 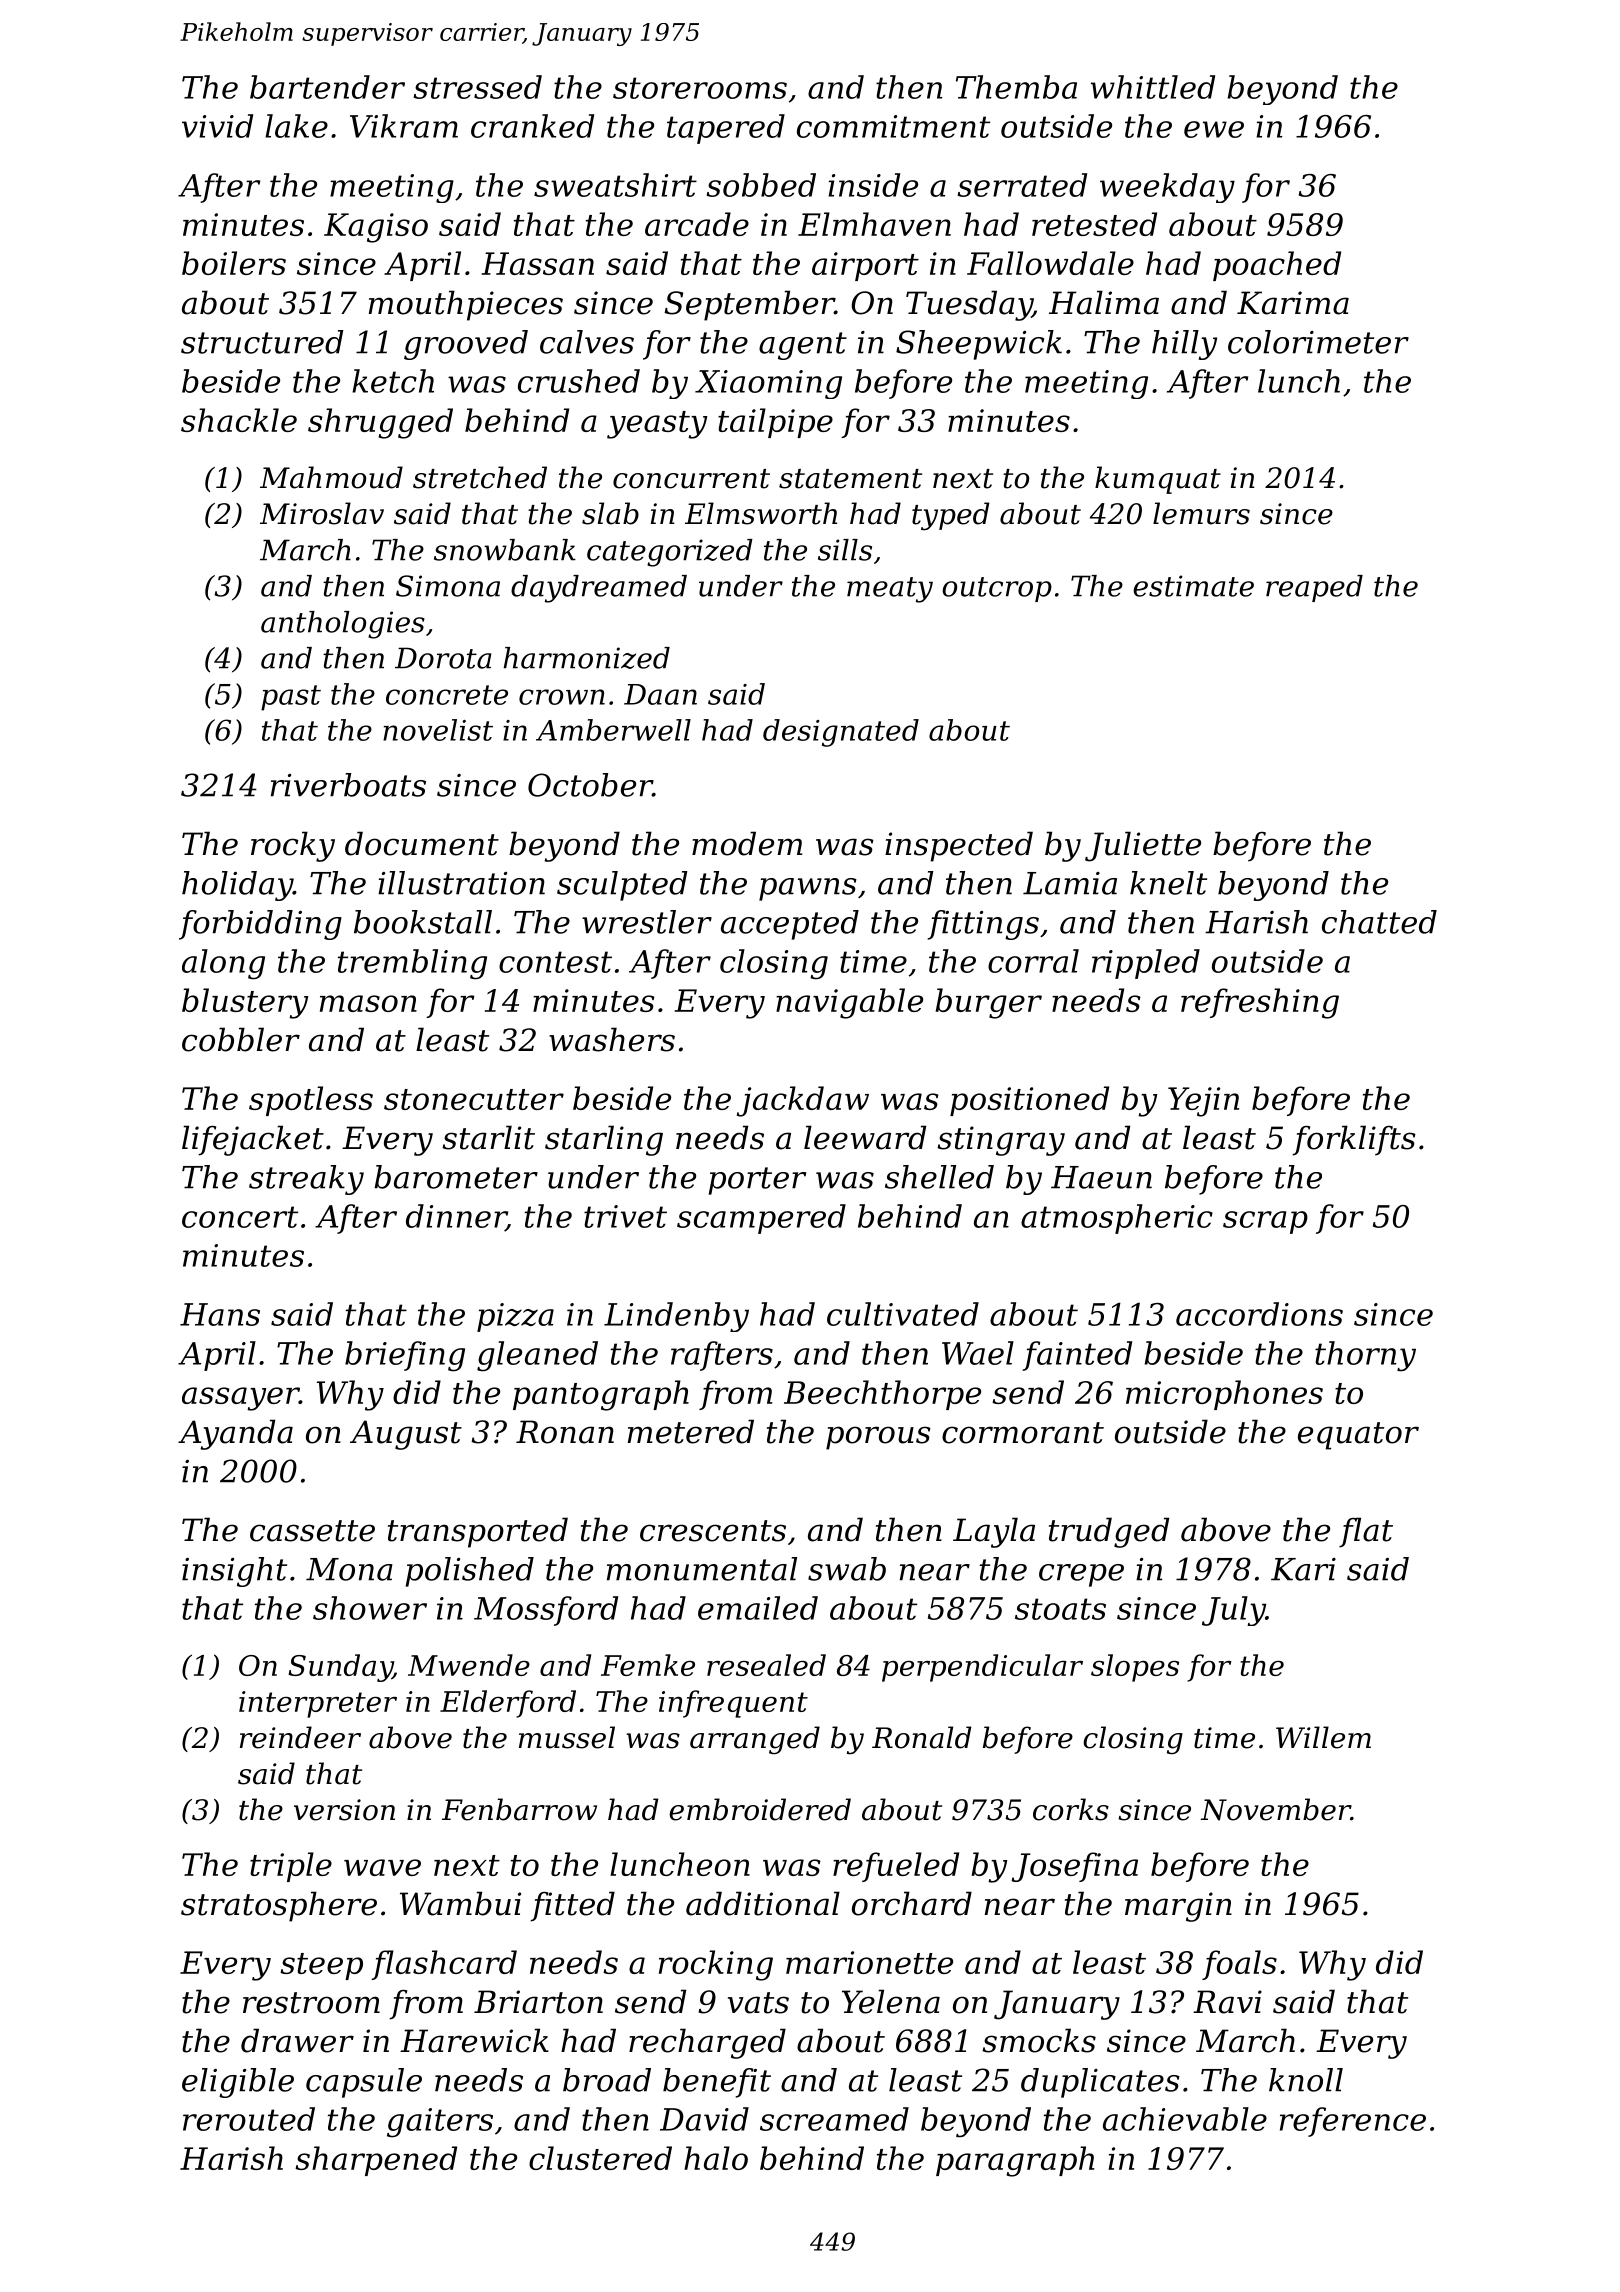 What do you see at coordinates (404, 126) in the screenshot?
I see `Vikram` at bounding box center [404, 126].
